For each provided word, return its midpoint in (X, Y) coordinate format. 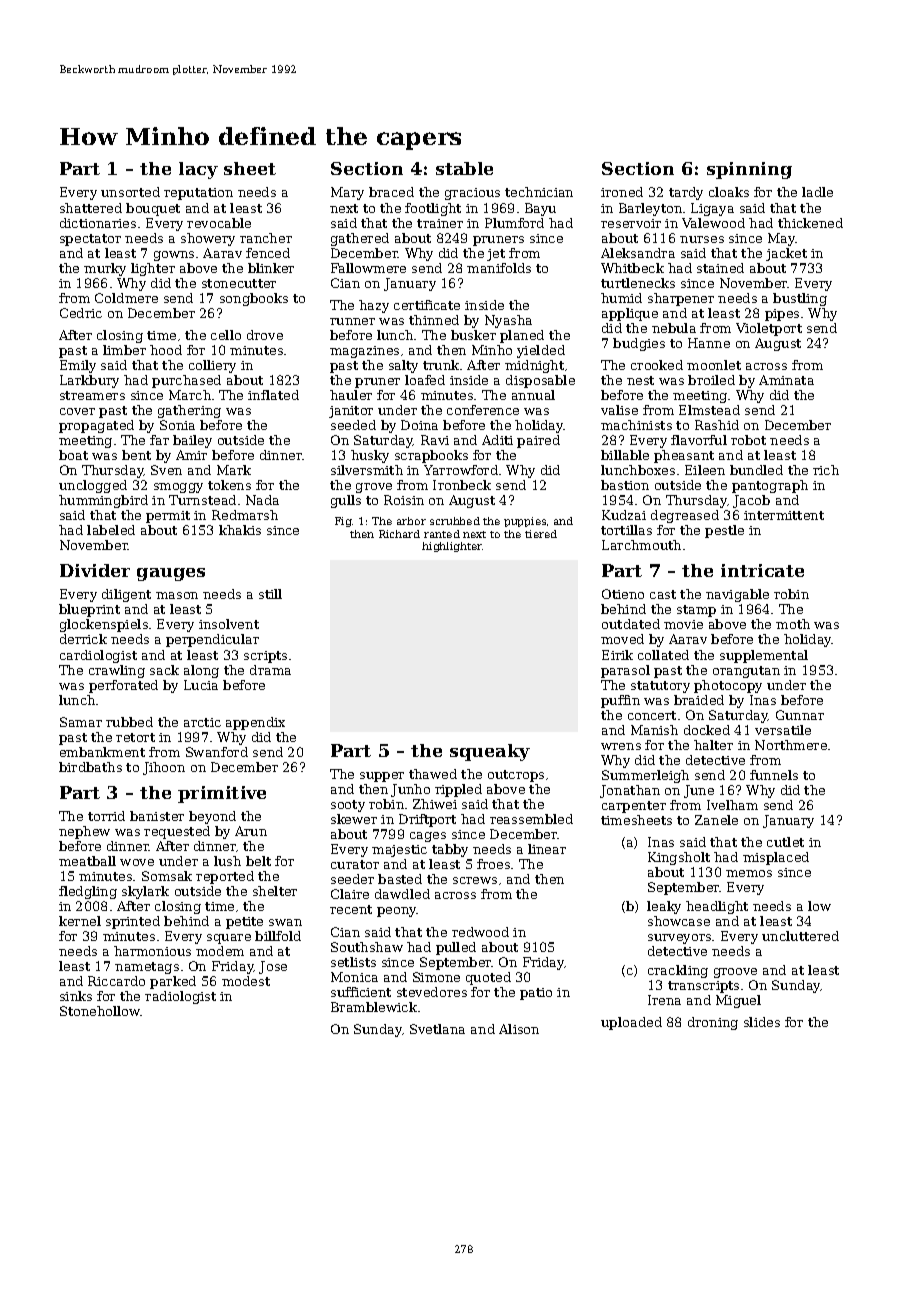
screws (475, 880)
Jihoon (164, 768)
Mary (347, 193)
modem (220, 951)
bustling (800, 299)
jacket (786, 254)
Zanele (716, 820)
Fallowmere (368, 268)
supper (382, 777)
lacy (198, 170)
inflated (273, 395)
